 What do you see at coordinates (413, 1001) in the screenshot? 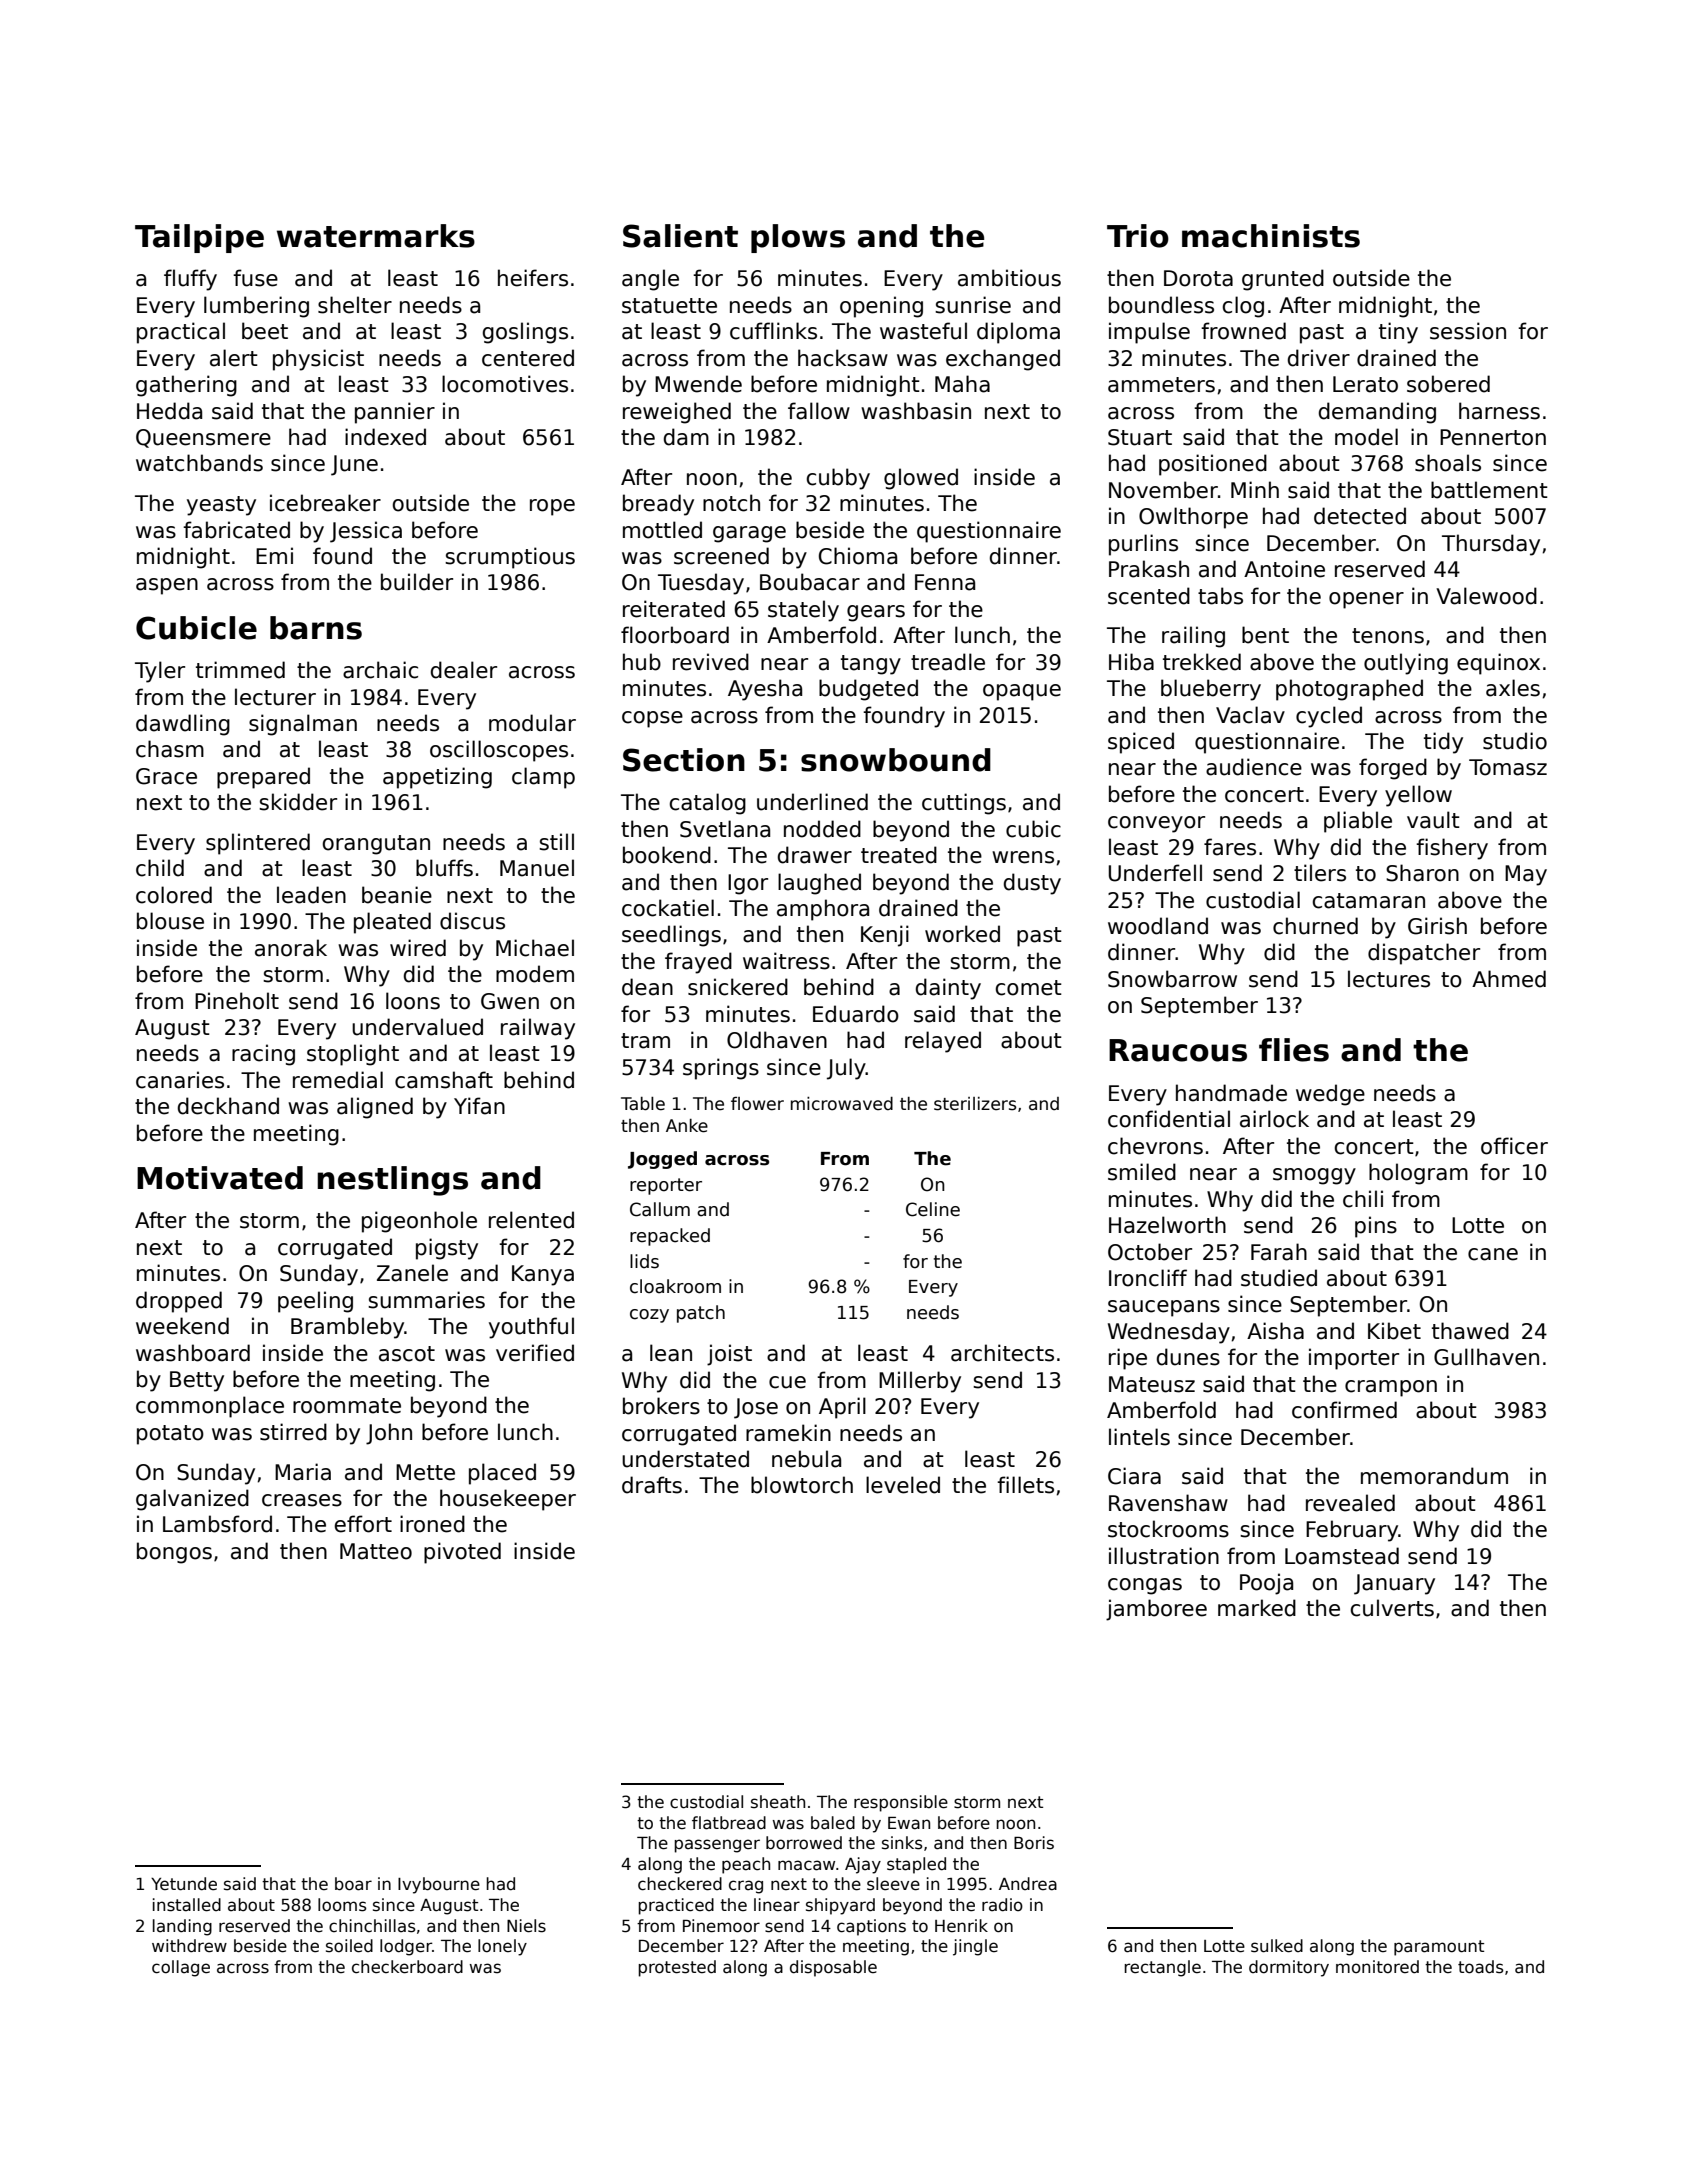
I see `loons` at bounding box center [413, 1001].
